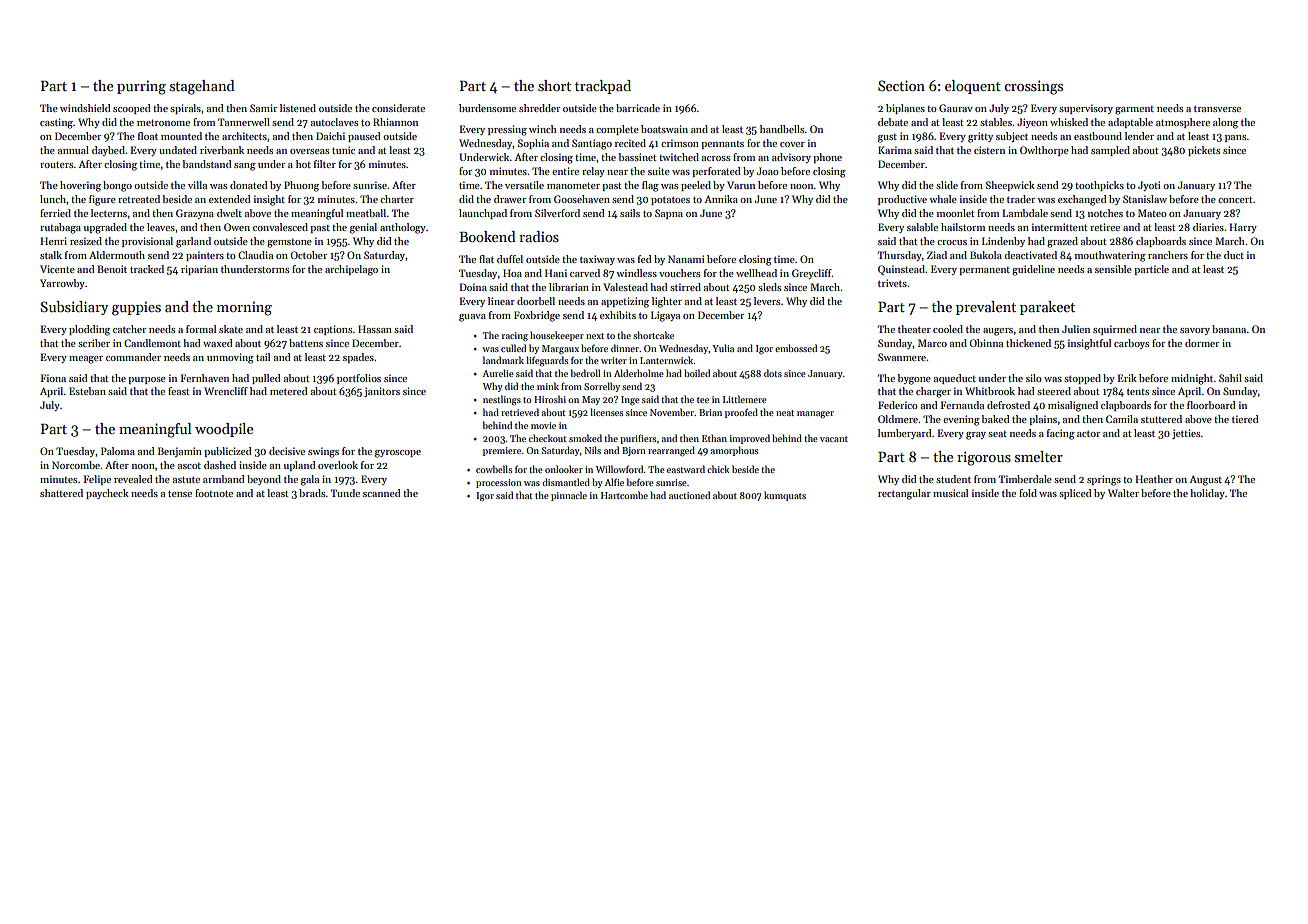 This document has width=1308, height=924. What do you see at coordinates (136, 308) in the document?
I see `guppies` at bounding box center [136, 308].
